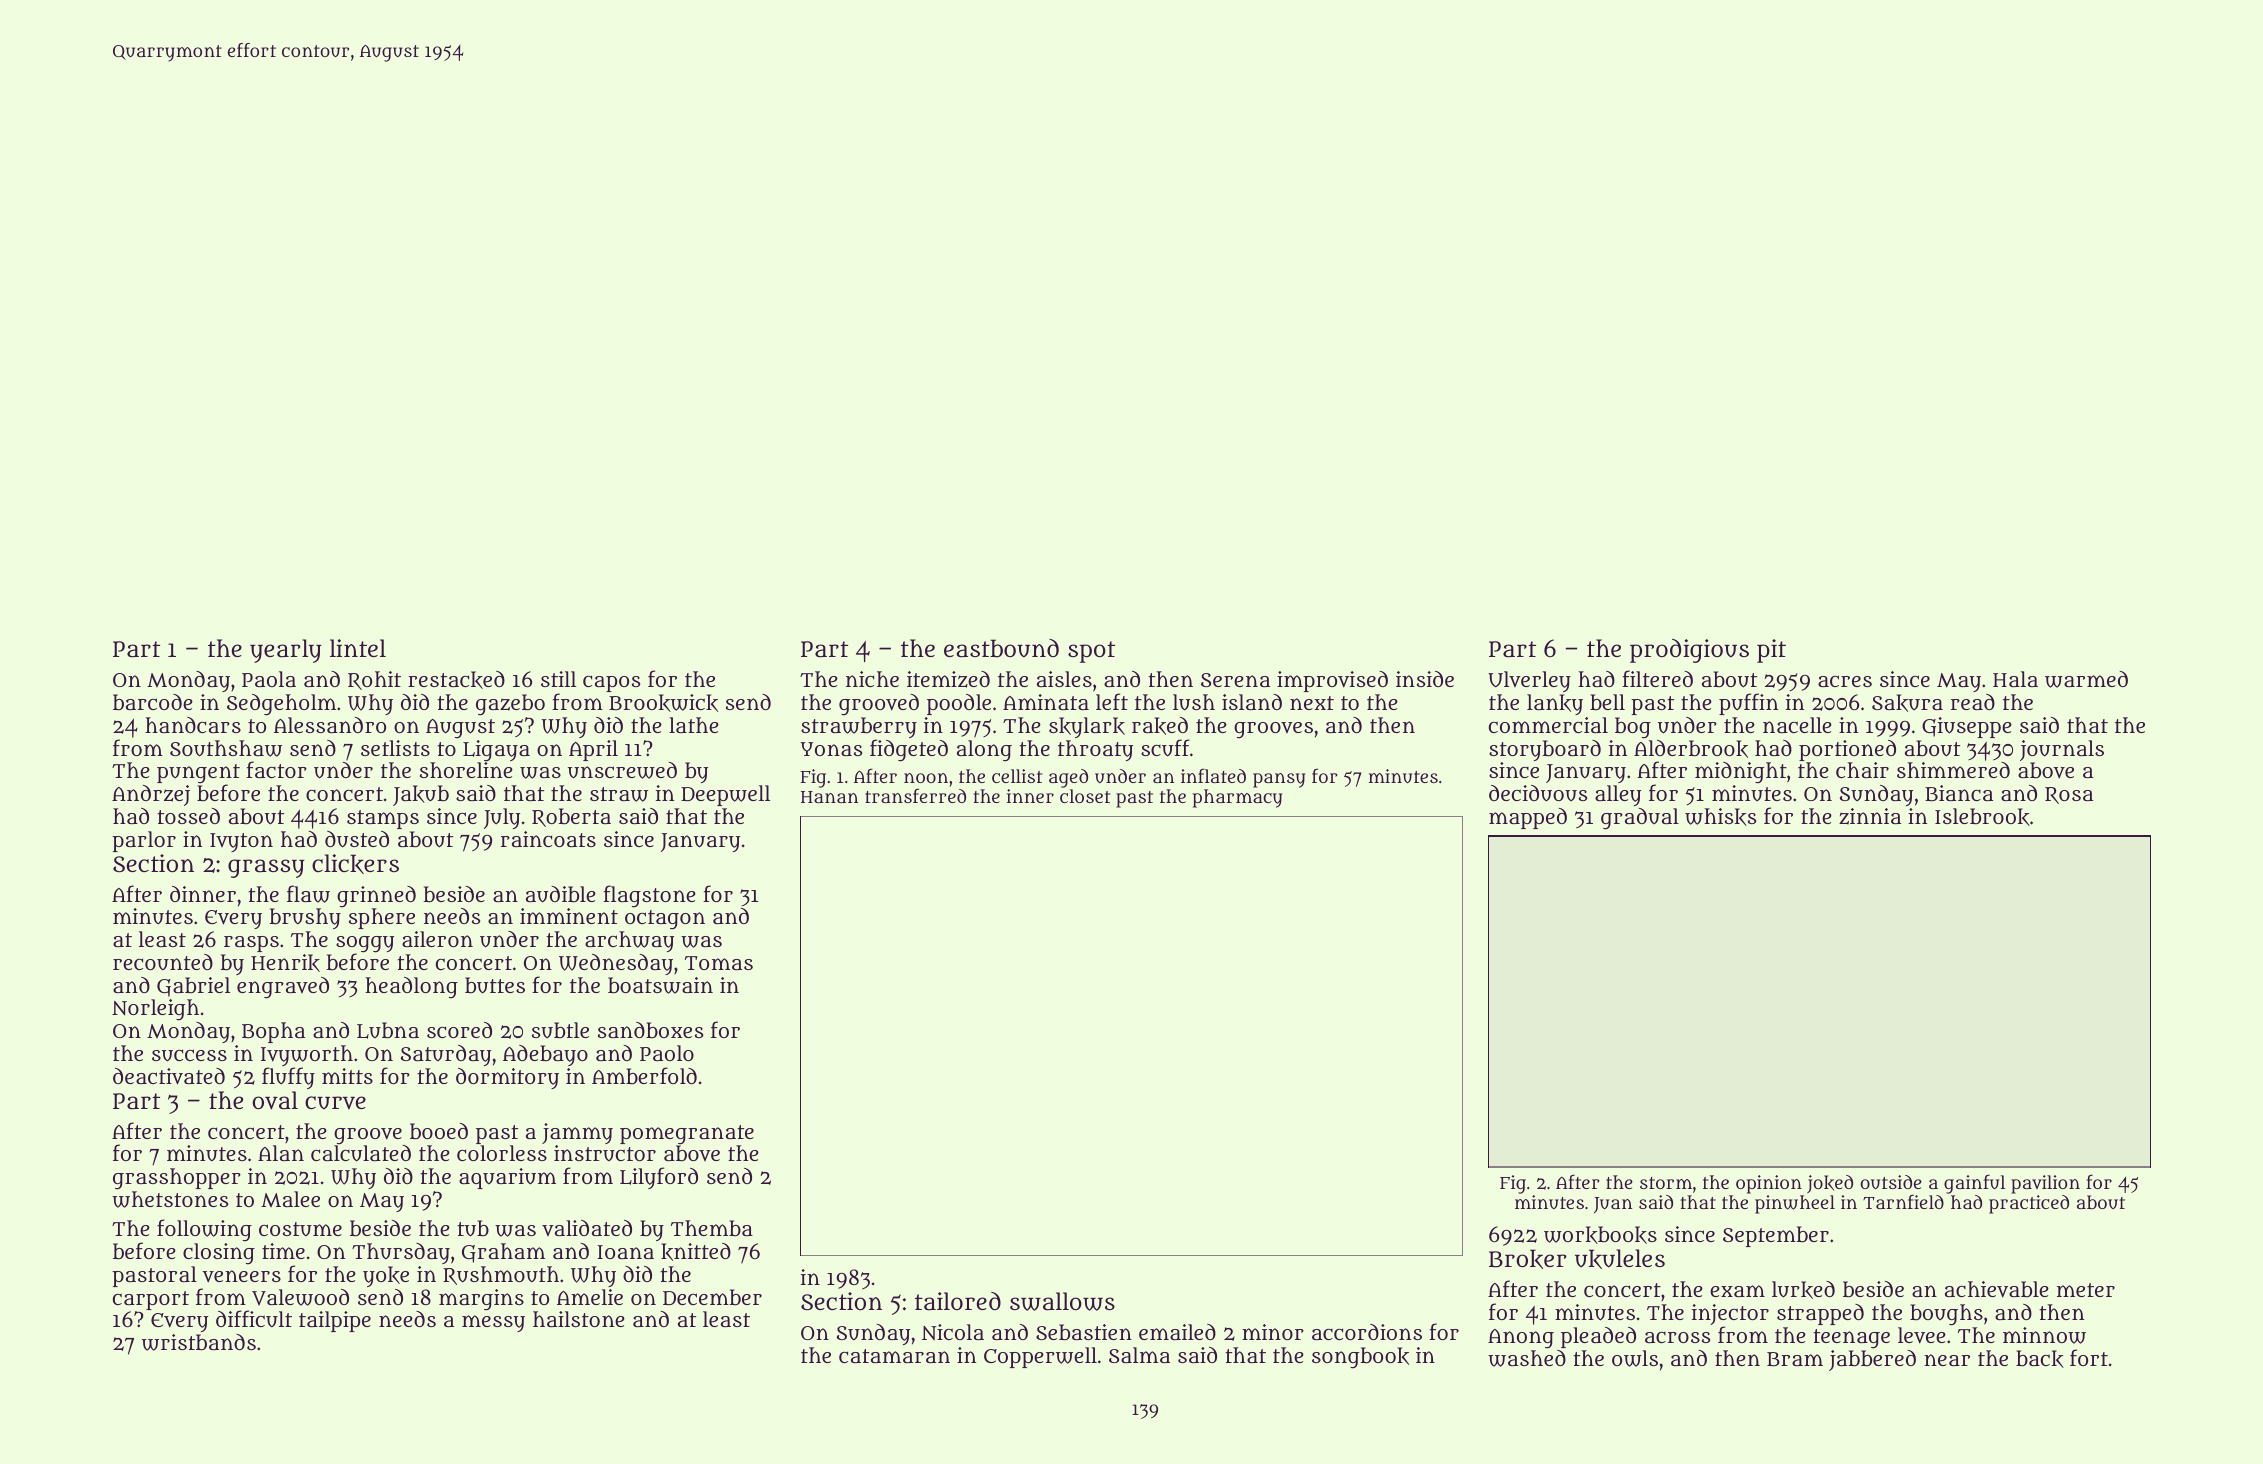 The height and width of the image is (1464, 2263). What do you see at coordinates (665, 920) in the image?
I see `octagon` at bounding box center [665, 920].
